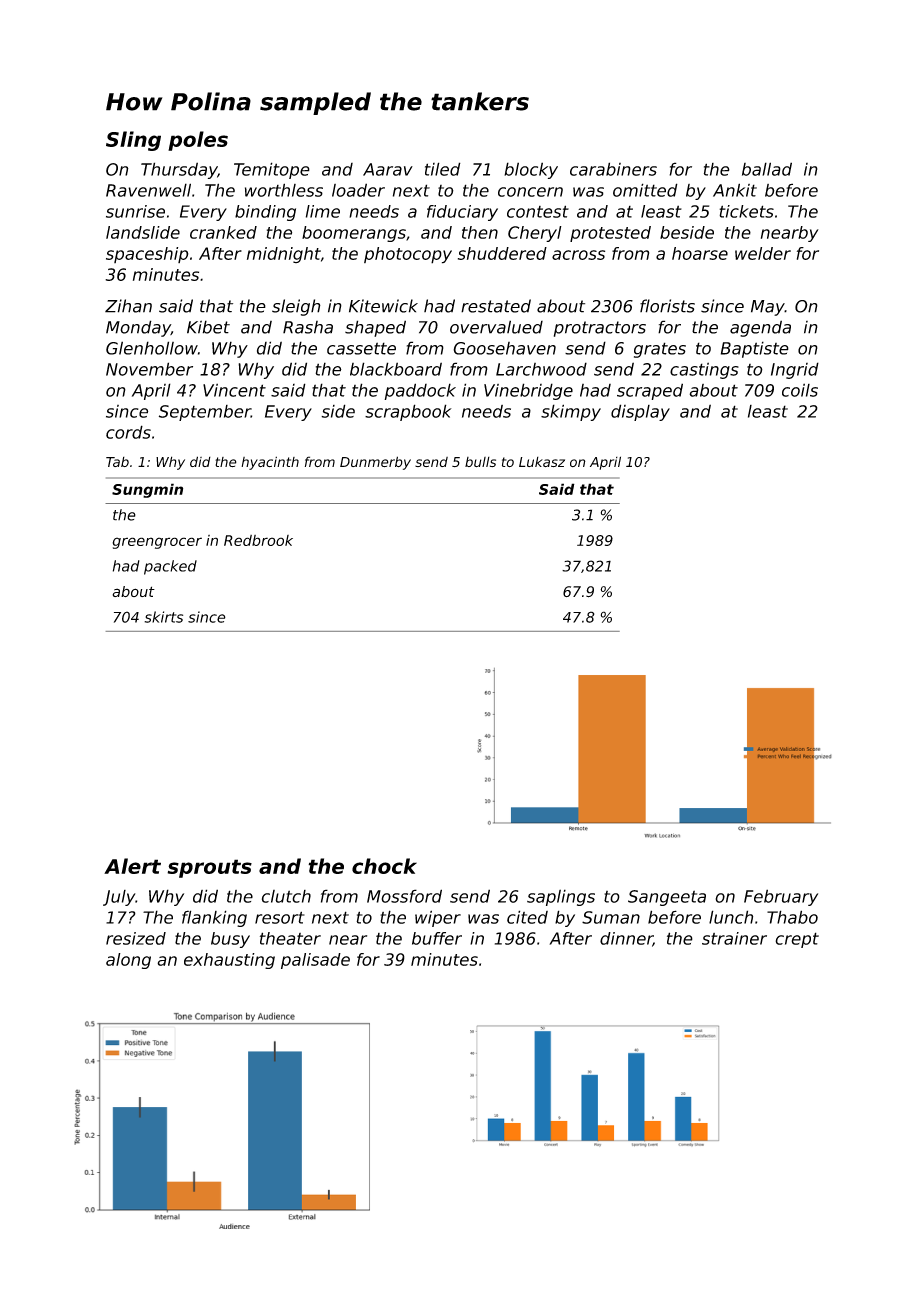  What do you see at coordinates (198, 141) in the document?
I see `poles` at bounding box center [198, 141].
